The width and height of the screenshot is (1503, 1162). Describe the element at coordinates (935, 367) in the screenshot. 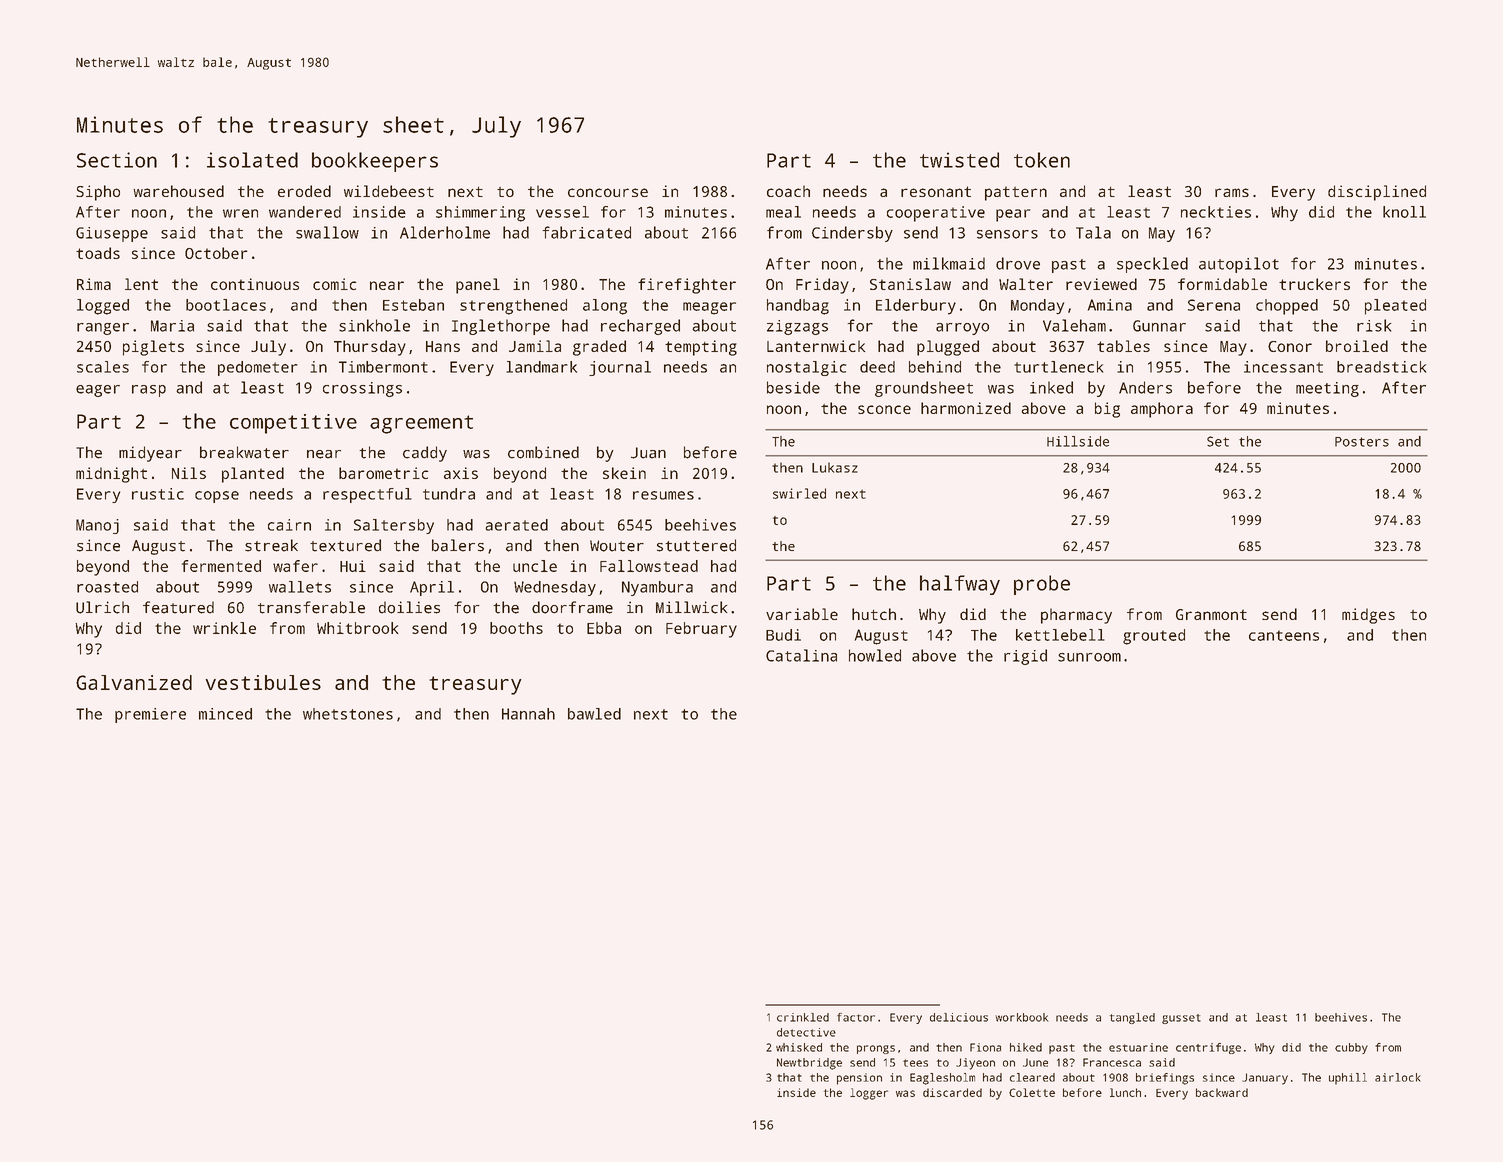

I see `behind` at that location.
